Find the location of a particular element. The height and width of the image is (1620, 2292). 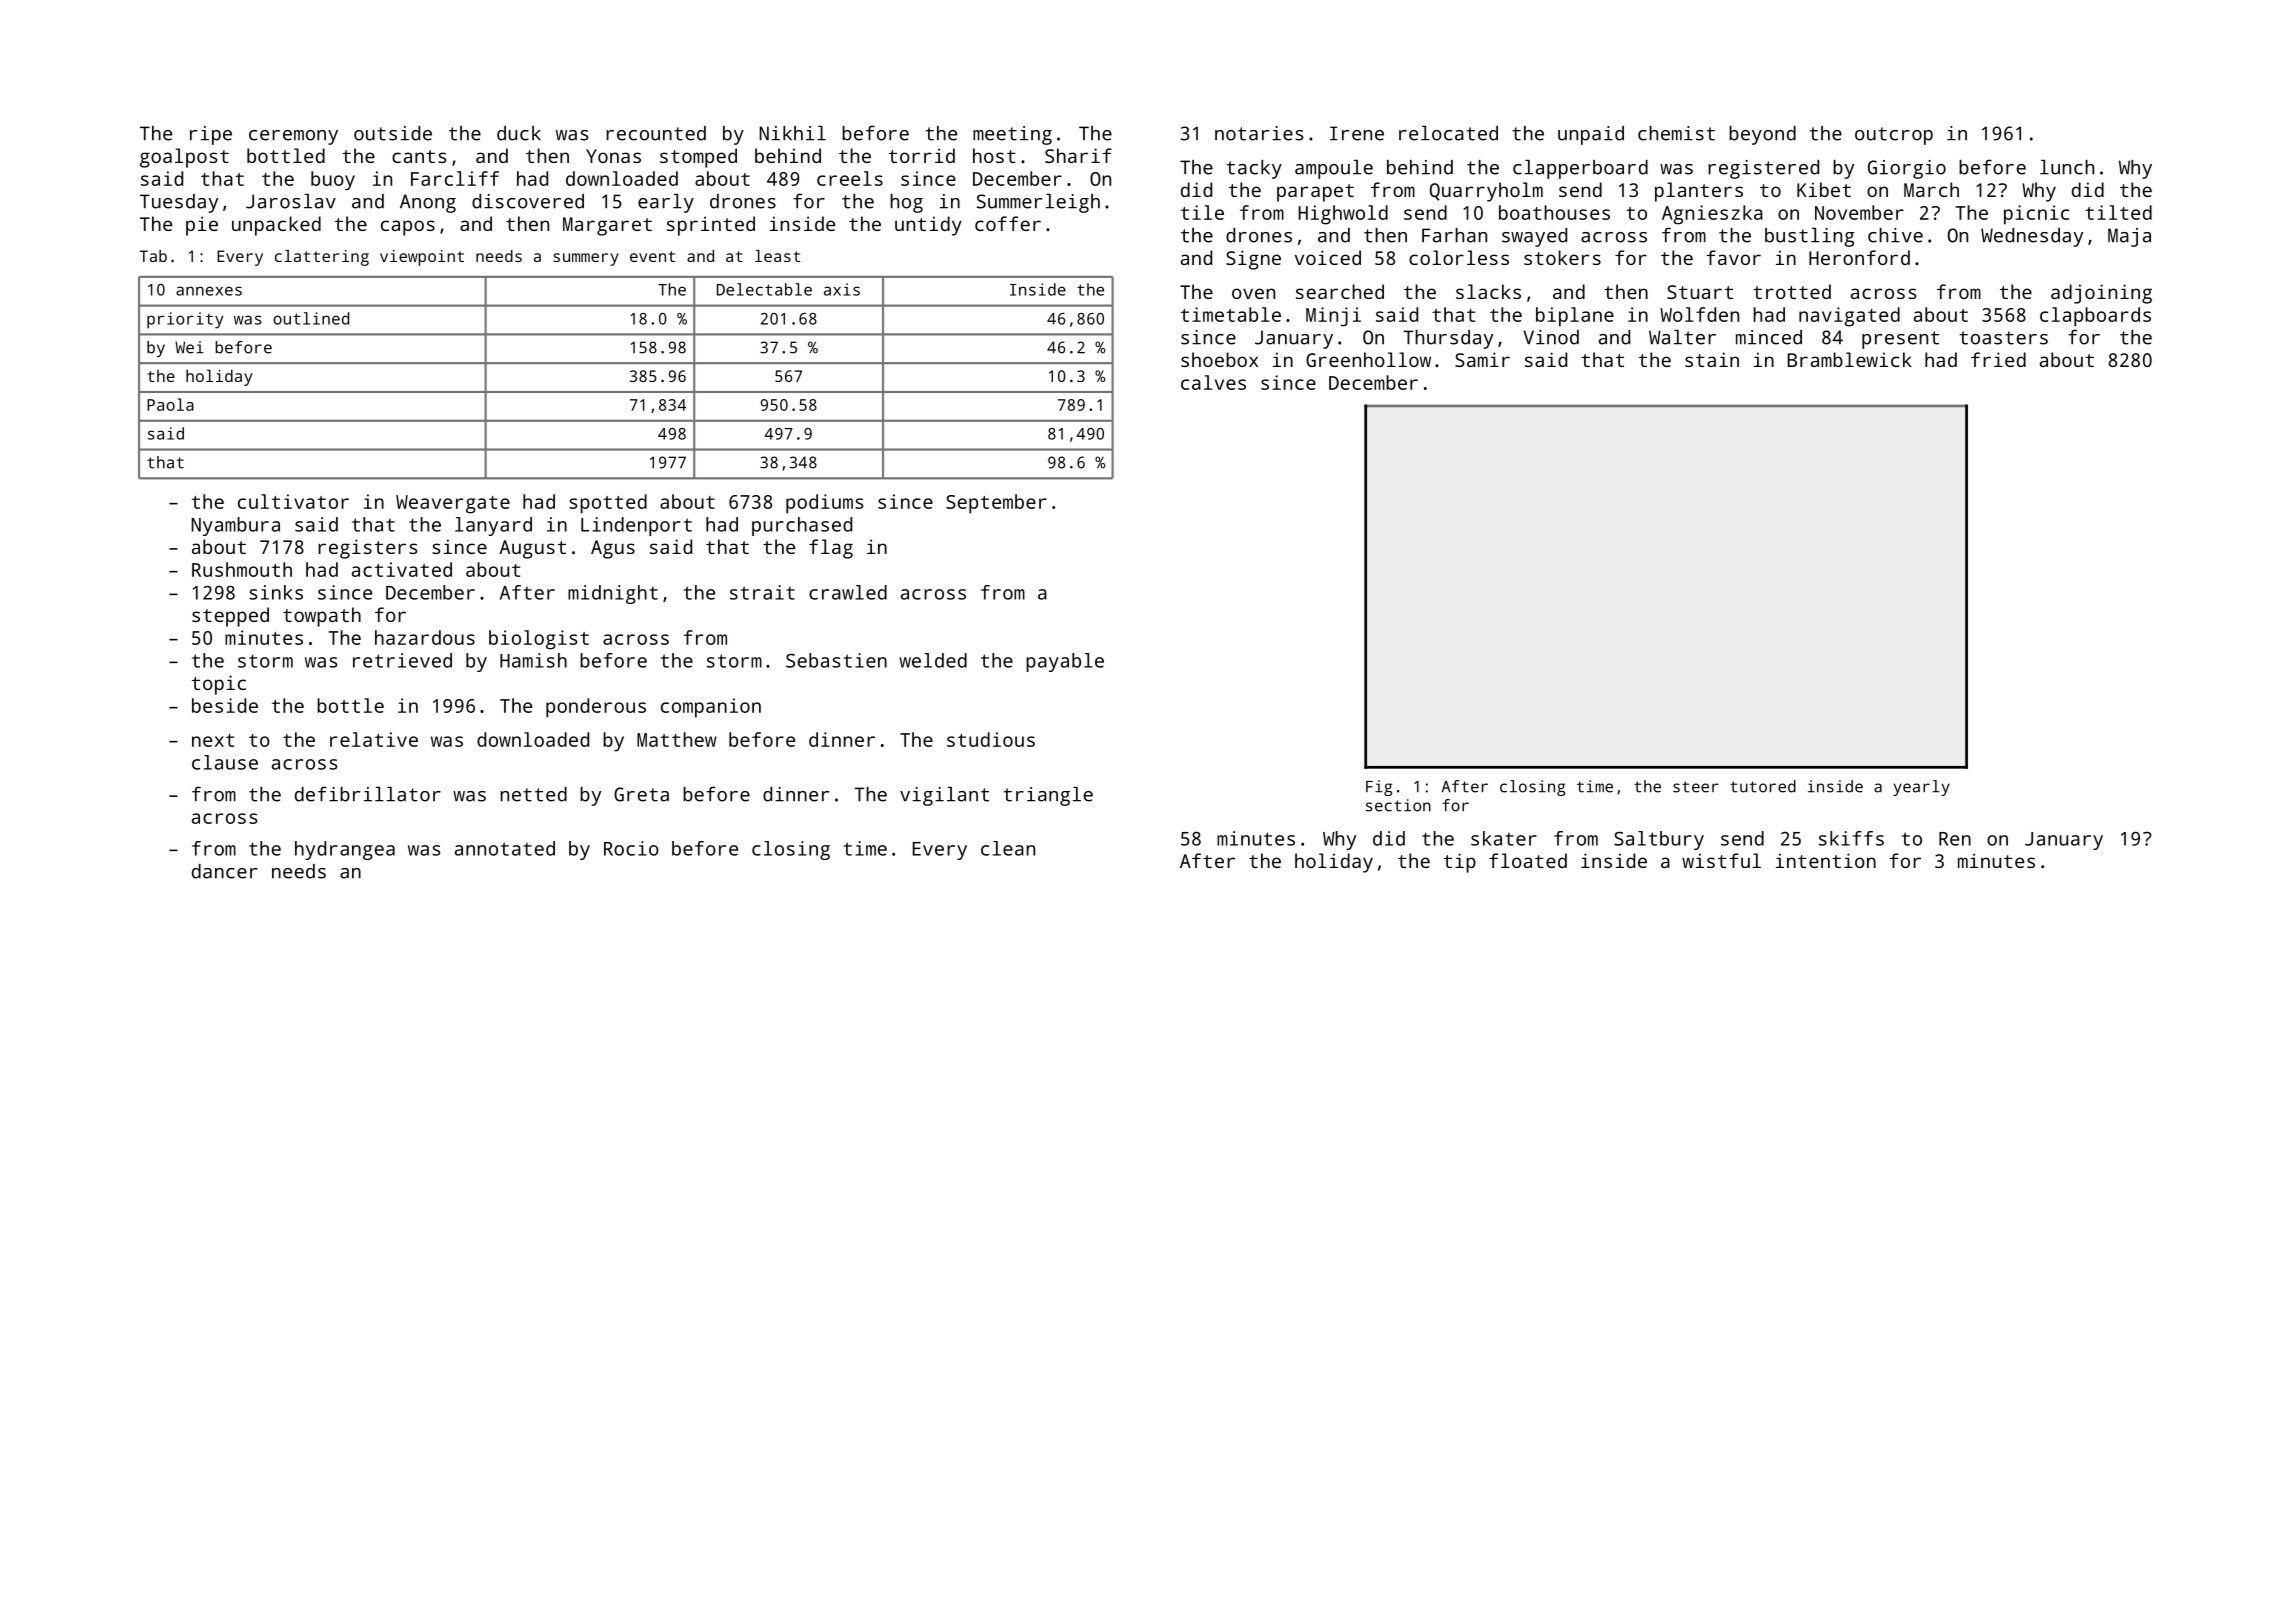

tutored is located at coordinates (1763, 786).
